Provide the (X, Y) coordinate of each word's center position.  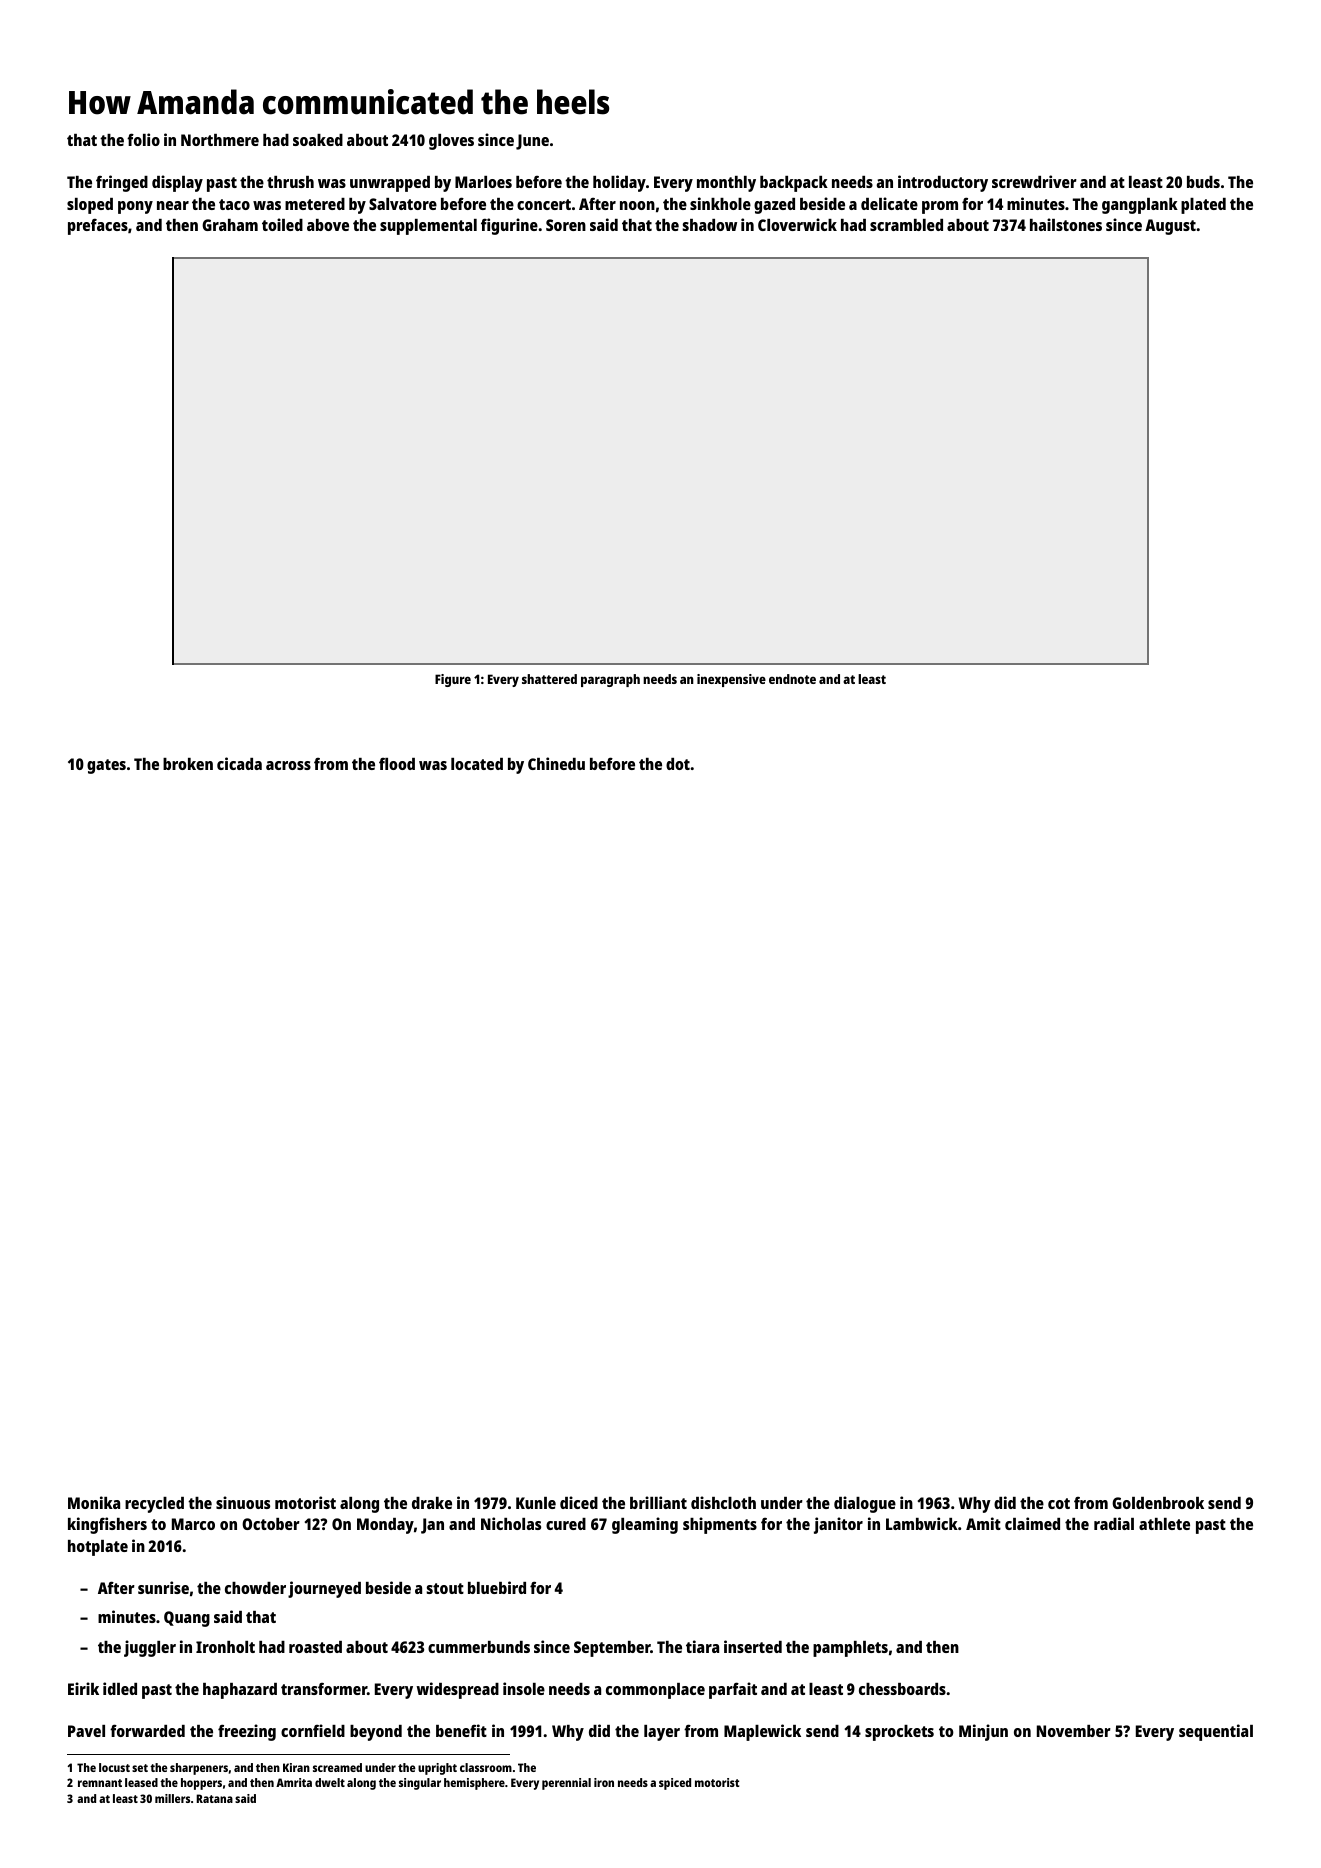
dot (678, 764)
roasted (315, 1647)
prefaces (98, 226)
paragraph (610, 680)
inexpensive (731, 680)
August (1170, 227)
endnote (792, 679)
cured (566, 1524)
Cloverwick (797, 224)
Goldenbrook (1158, 1503)
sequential (1216, 1732)
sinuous (243, 1502)
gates (106, 766)
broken (188, 764)
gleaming (645, 1525)
